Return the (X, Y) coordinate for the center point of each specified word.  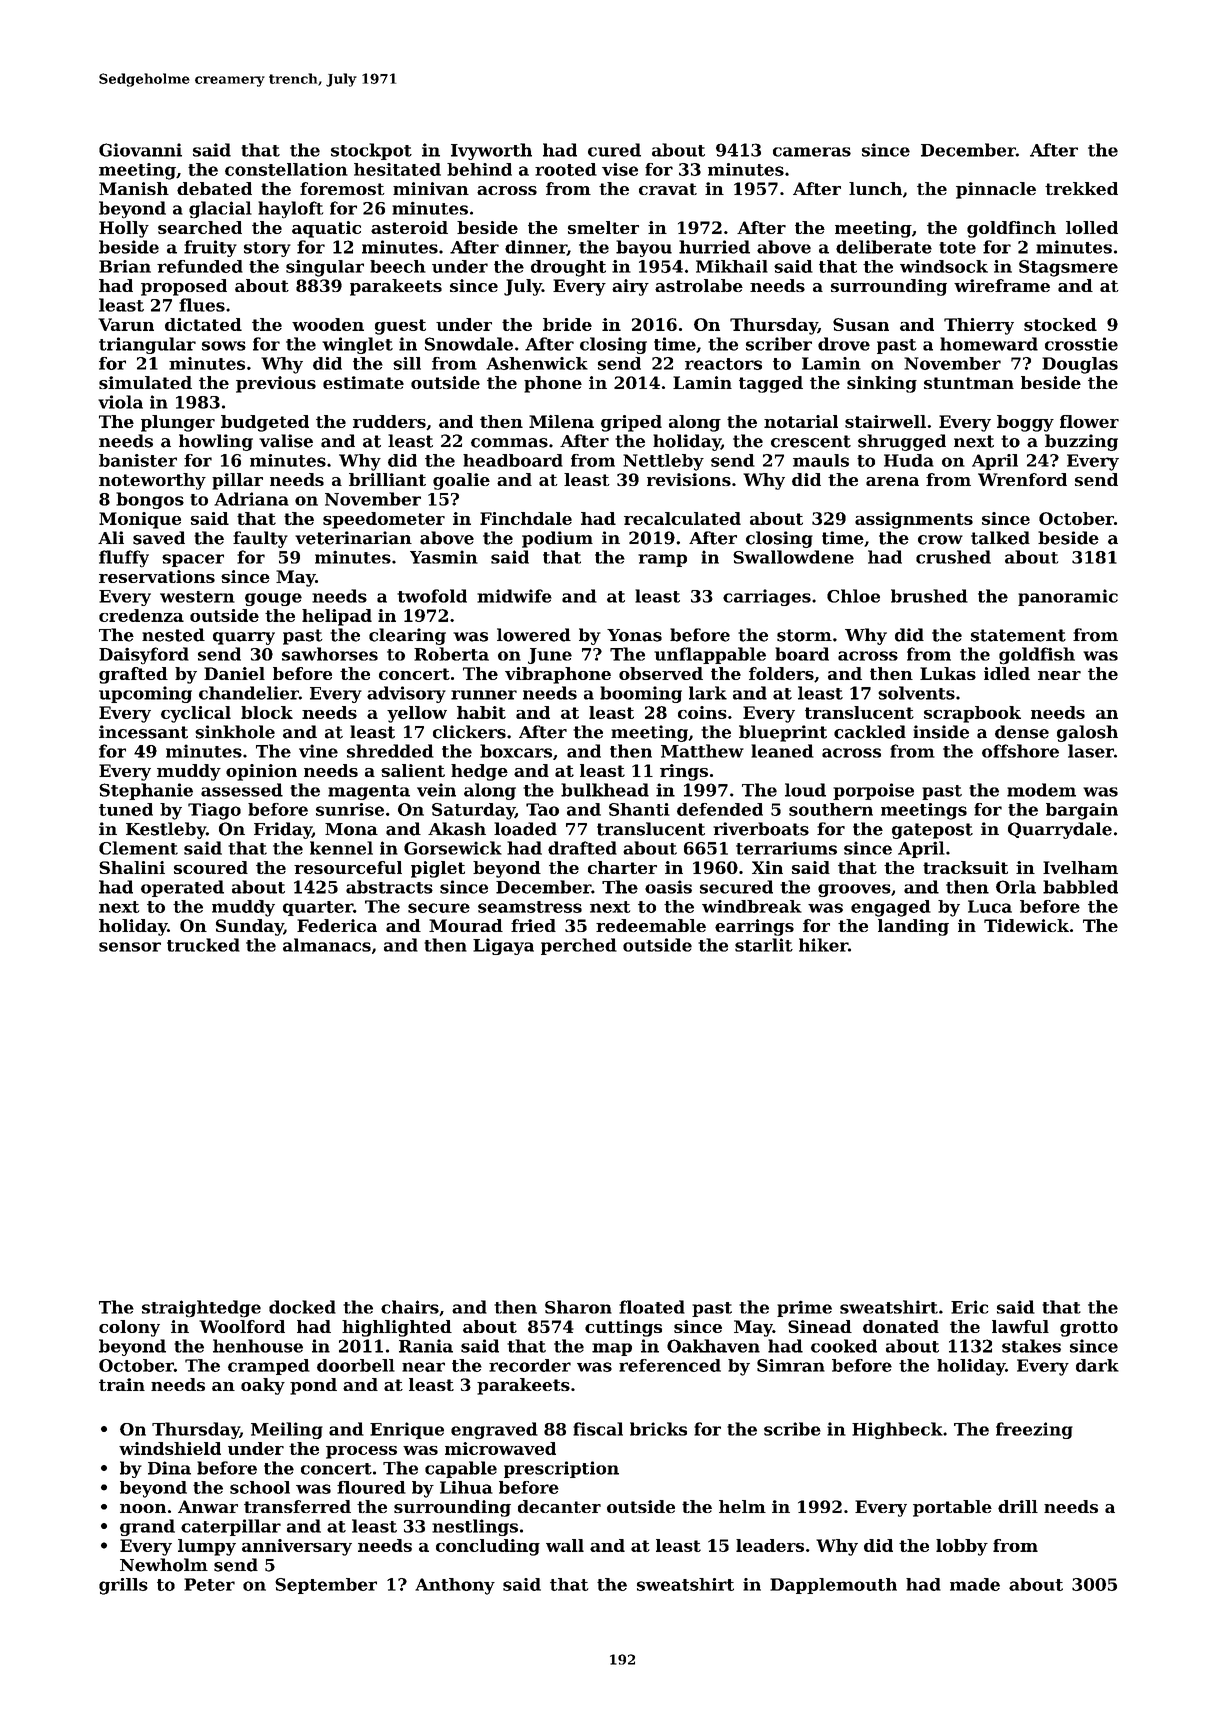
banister (138, 460)
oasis (668, 887)
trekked (1081, 188)
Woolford (242, 1326)
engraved (494, 1430)
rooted (566, 169)
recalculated (682, 518)
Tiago (214, 811)
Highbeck (897, 1430)
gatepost (932, 831)
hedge (479, 772)
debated (214, 188)
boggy (1025, 423)
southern (831, 809)
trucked (203, 945)
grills (123, 1586)
